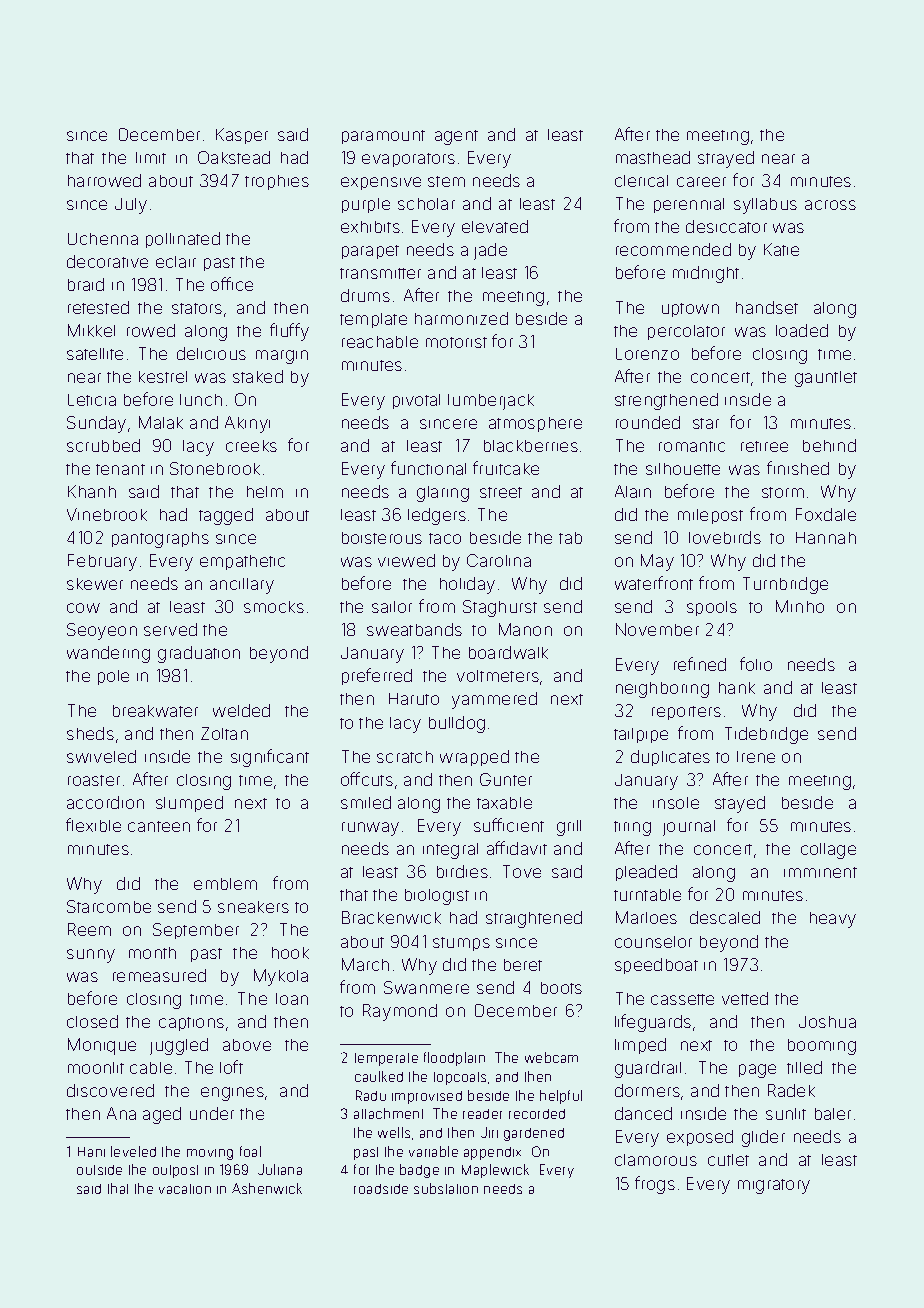 The height and width of the document is (1308, 924). I want to click on loaded, so click(802, 330).
